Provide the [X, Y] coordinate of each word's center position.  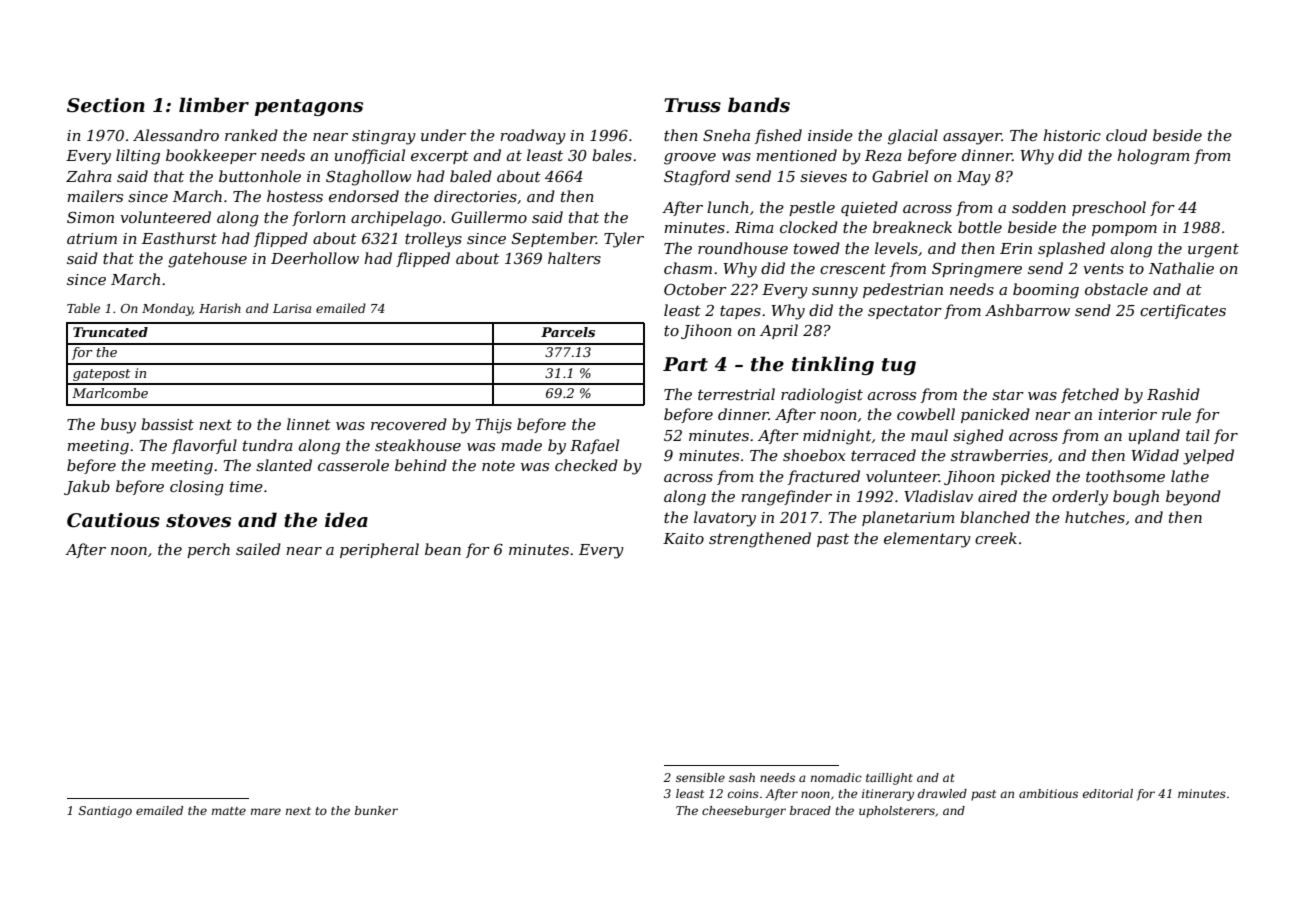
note [498, 465]
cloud [1126, 135]
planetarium [908, 518]
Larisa [292, 308]
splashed [1071, 249]
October [695, 289]
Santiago [105, 812]
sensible [700, 777]
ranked [251, 135]
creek [996, 538]
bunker [376, 810]
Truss [692, 105]
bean [443, 549]
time [246, 486]
